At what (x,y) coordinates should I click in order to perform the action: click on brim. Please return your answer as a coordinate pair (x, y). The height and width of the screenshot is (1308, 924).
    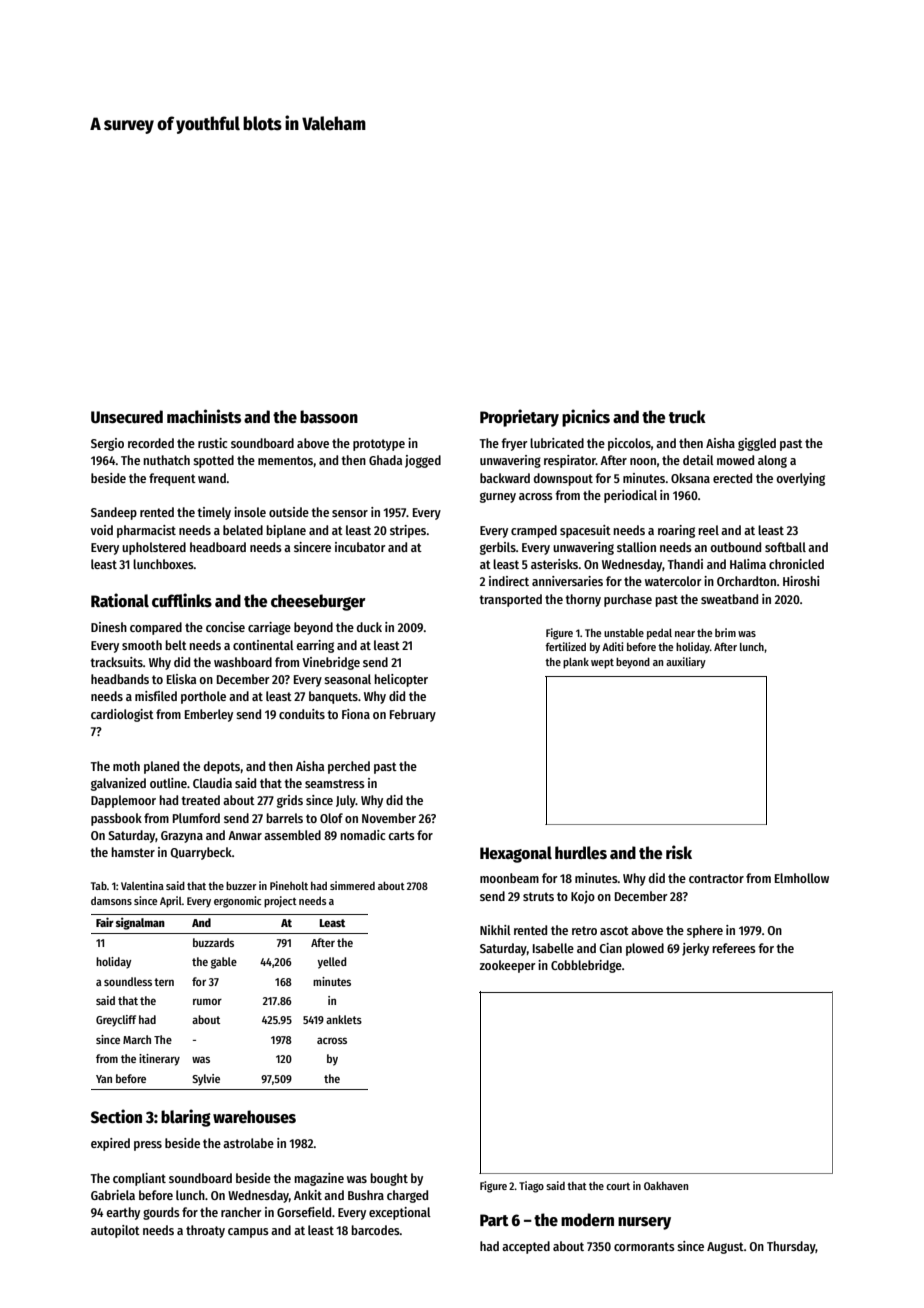
    Looking at the image, I should click on (725, 632).
